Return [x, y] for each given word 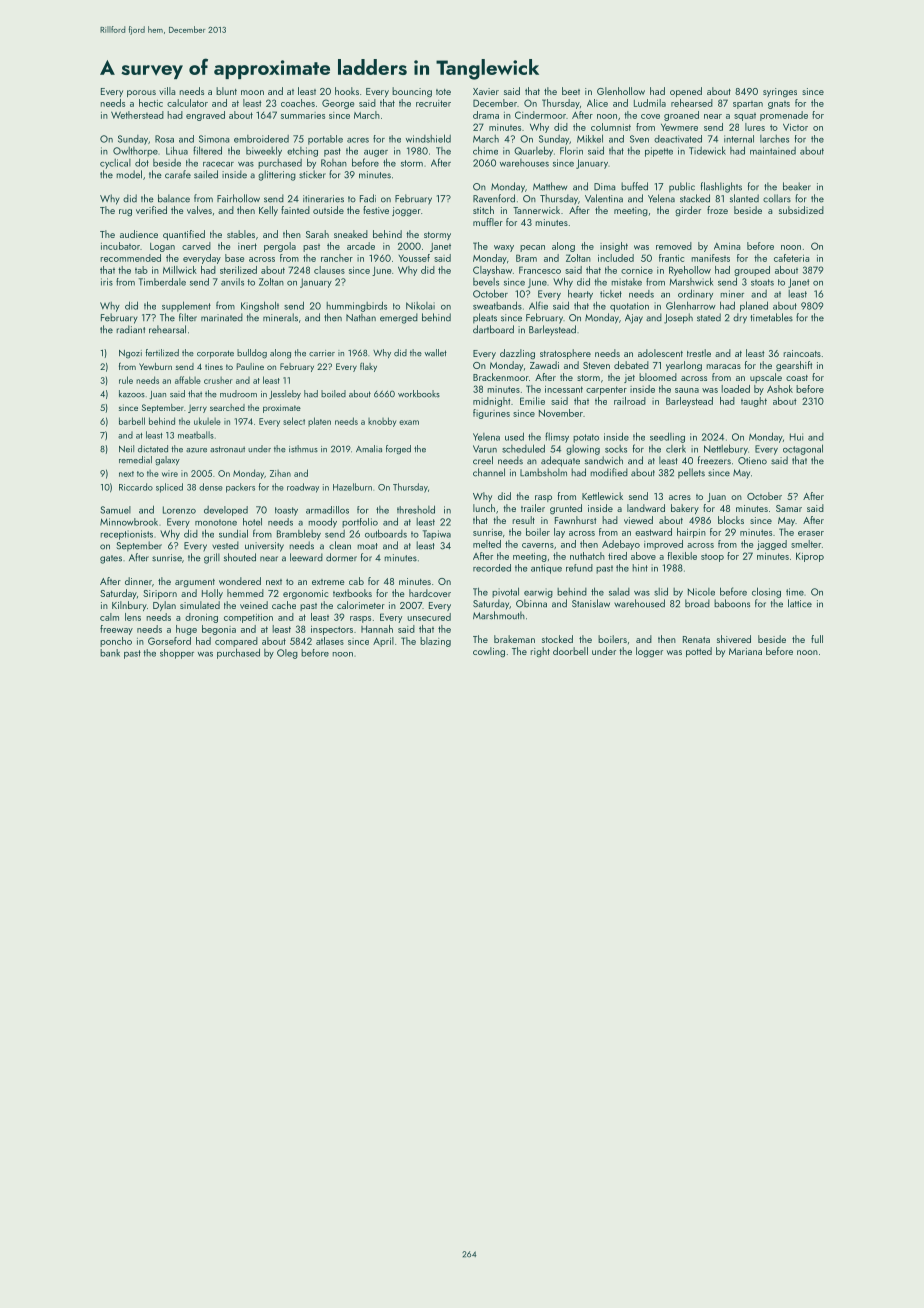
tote [443, 92]
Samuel [116, 510]
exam [409, 422]
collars [777, 198]
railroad [630, 401]
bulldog [252, 354]
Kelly [268, 211]
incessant [564, 389]
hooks [347, 91]
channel [489, 472]
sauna [687, 390]
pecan [532, 248]
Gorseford [169, 641]
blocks [731, 520]
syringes [780, 93]
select [294, 421]
